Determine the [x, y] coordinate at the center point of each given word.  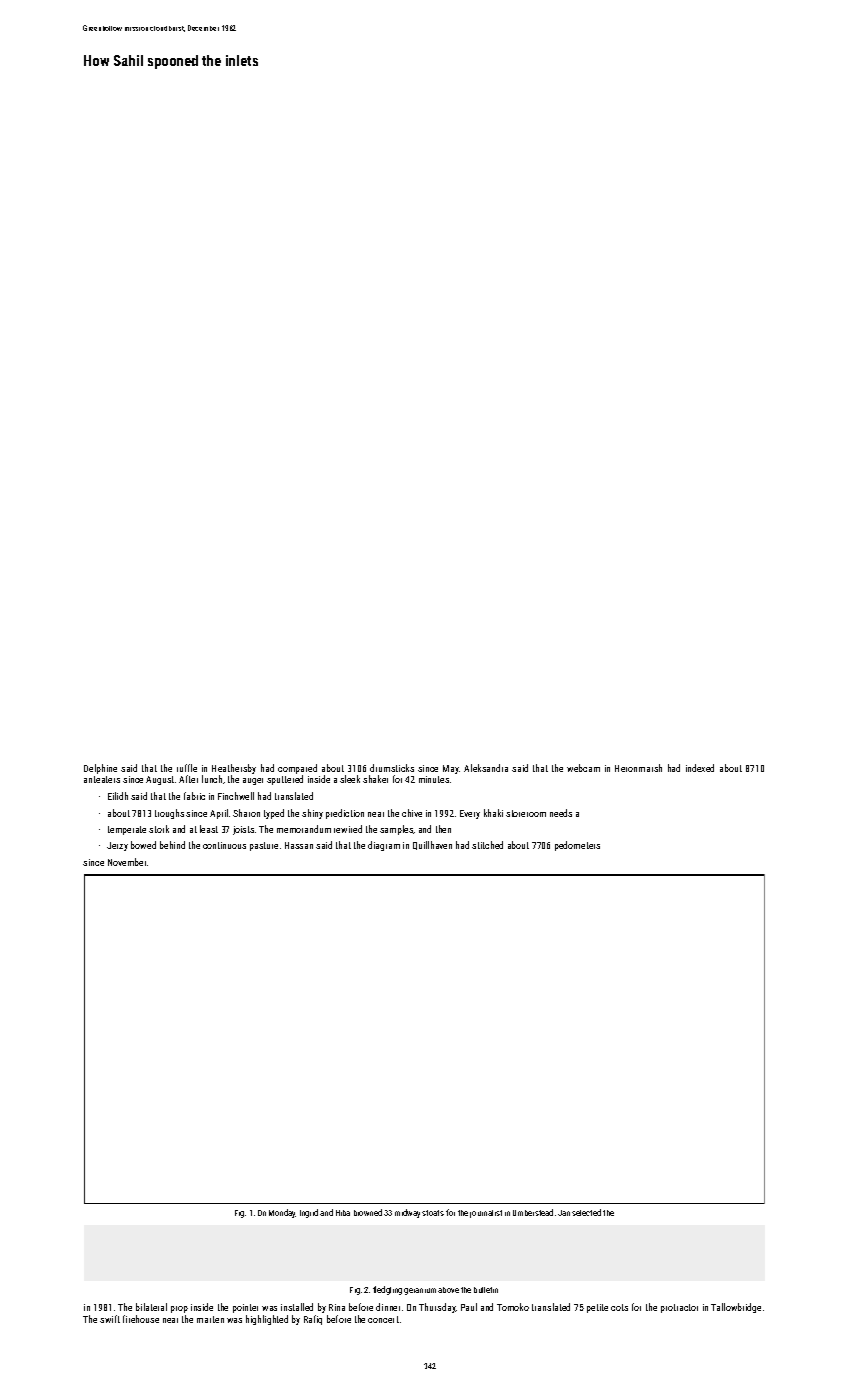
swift [110, 1319]
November [127, 862]
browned [368, 1212]
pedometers [577, 846]
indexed [700, 768]
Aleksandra [486, 768]
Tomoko [513, 1307]
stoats [433, 1213]
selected [586, 1212]
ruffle [187, 768]
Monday [282, 1213]
